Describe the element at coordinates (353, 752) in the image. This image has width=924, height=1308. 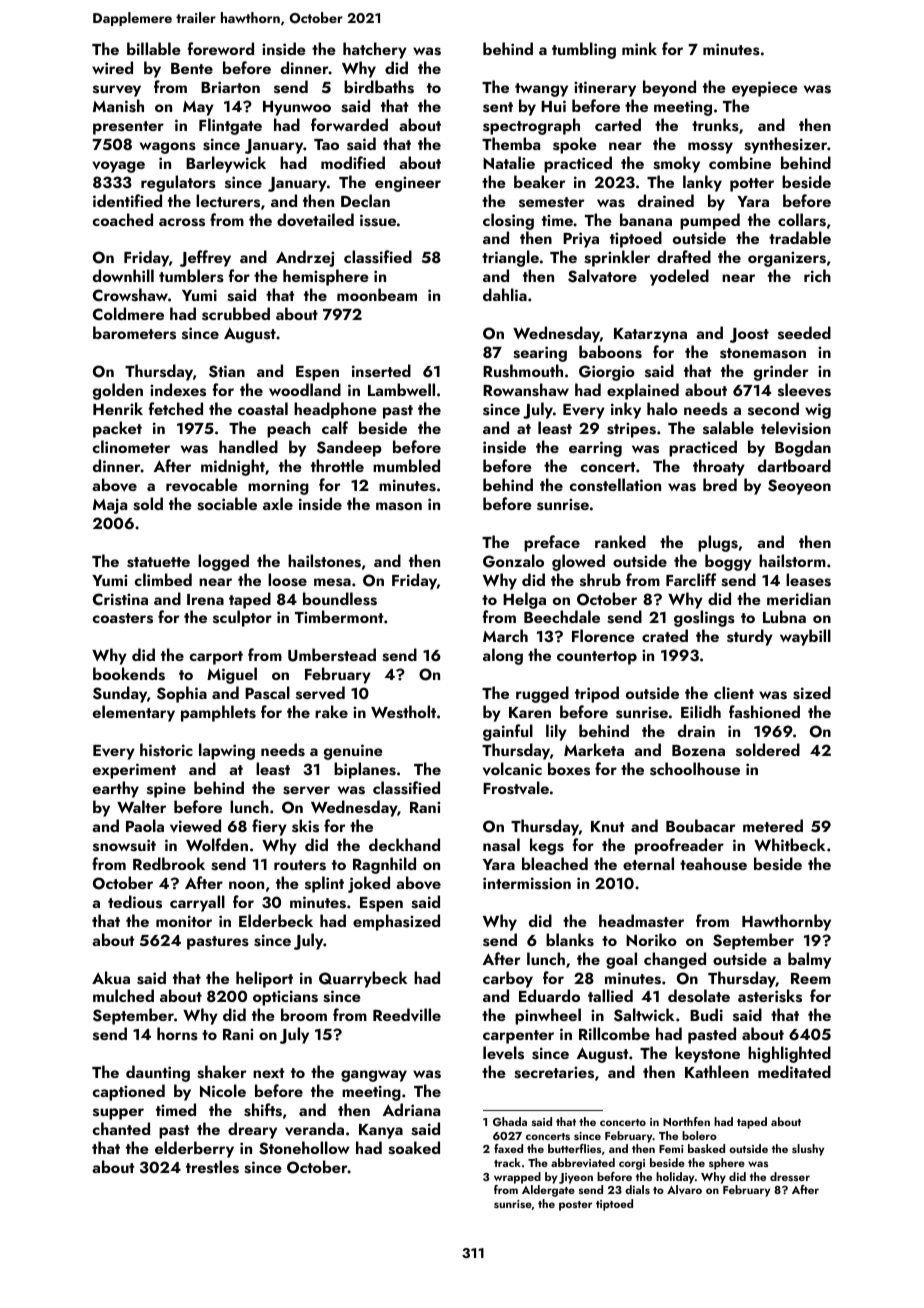
I see `genuine` at that location.
